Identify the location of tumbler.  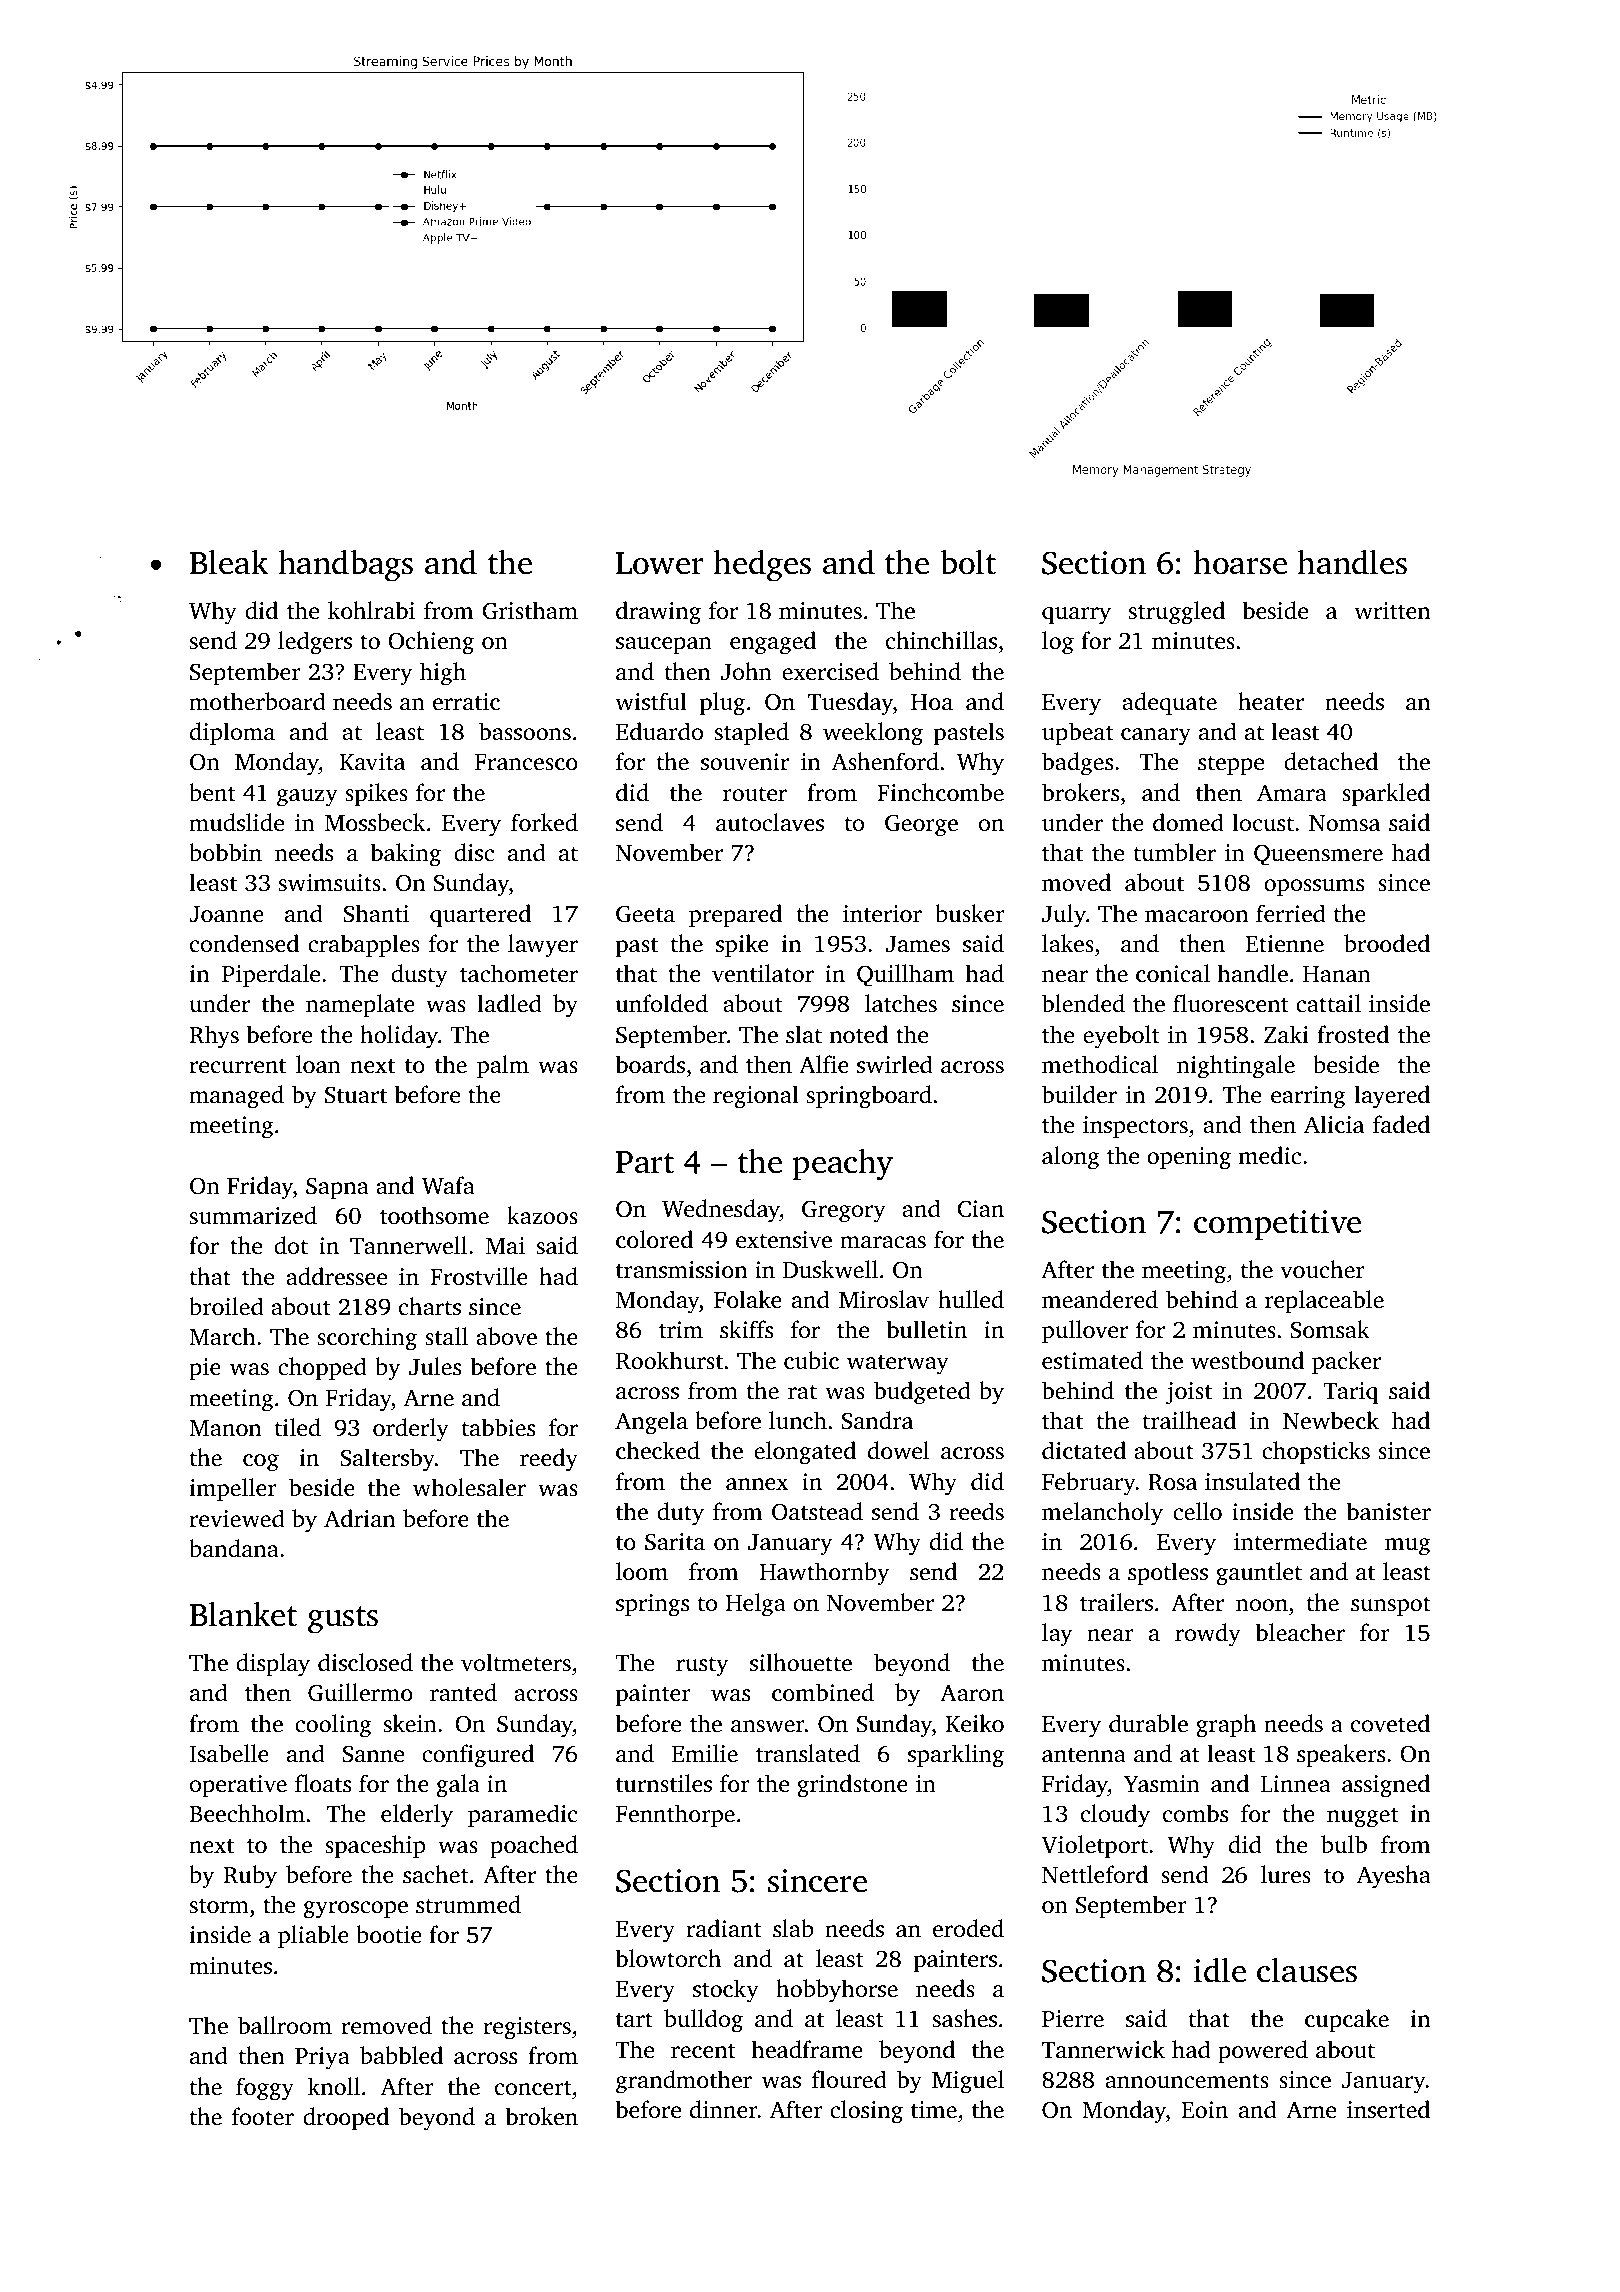
(1174, 852).
